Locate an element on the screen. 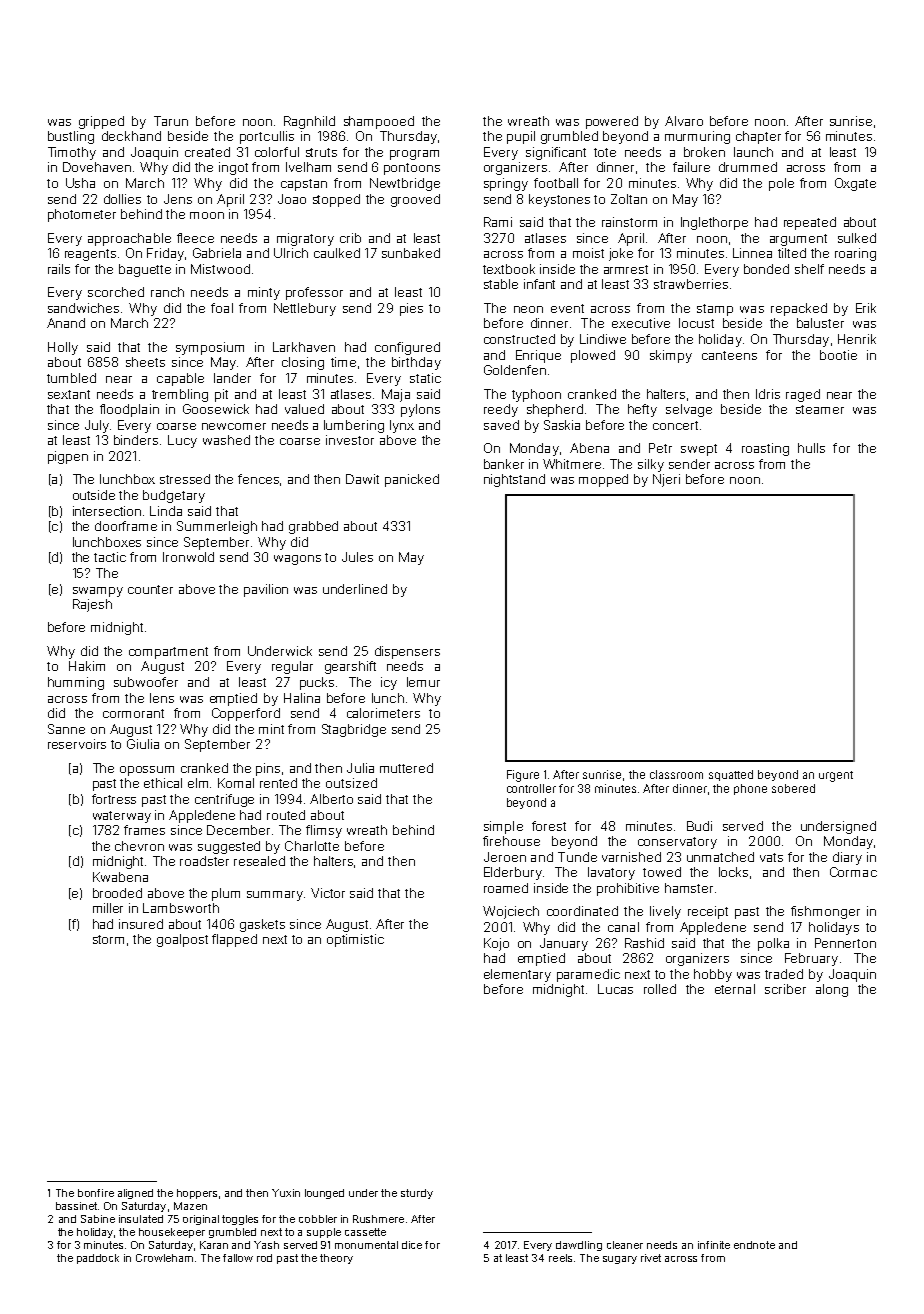  fortress is located at coordinates (114, 799).
